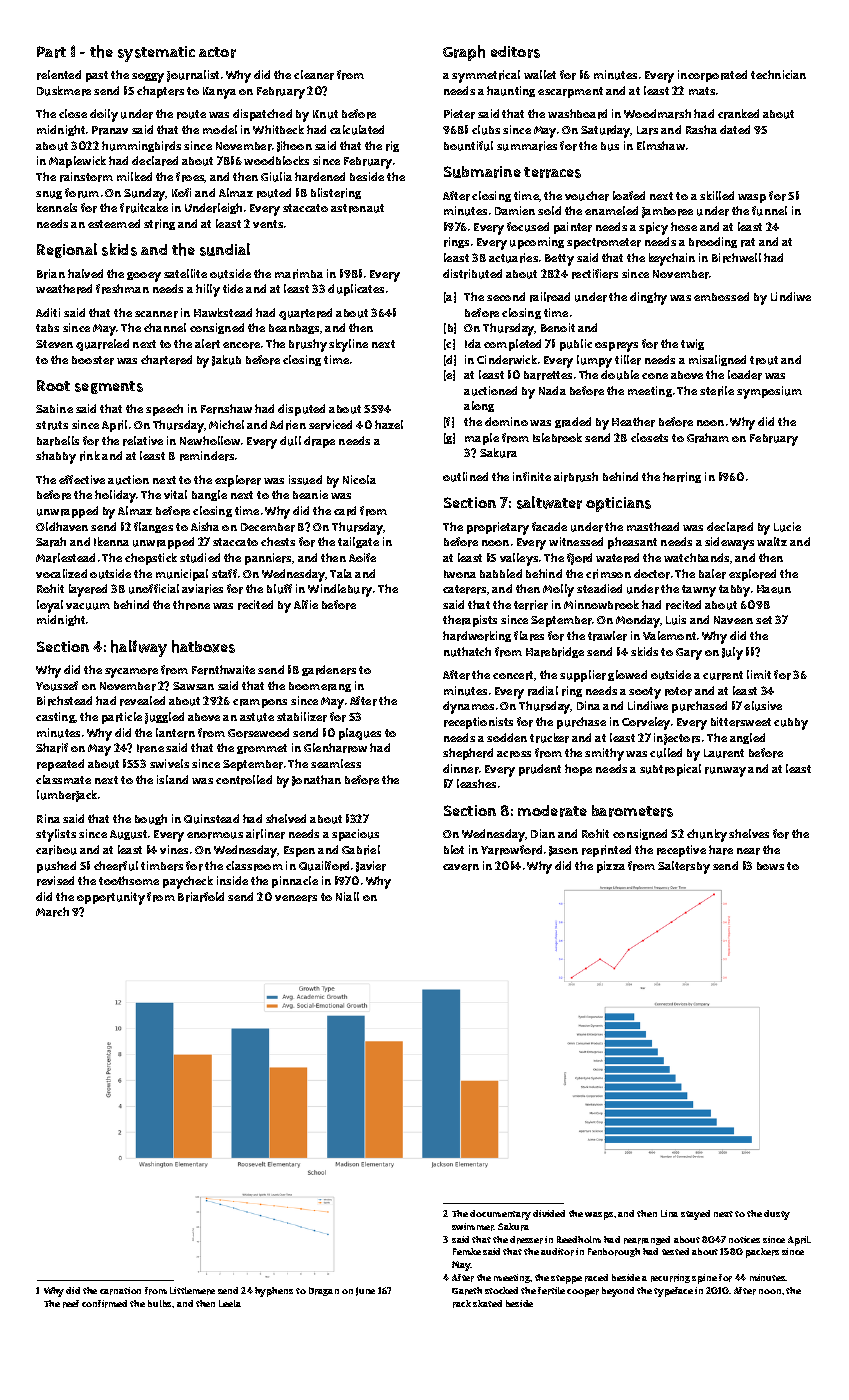 The width and height of the image is (849, 1400). What do you see at coordinates (389, 424) in the image?
I see `hazel` at bounding box center [389, 424].
